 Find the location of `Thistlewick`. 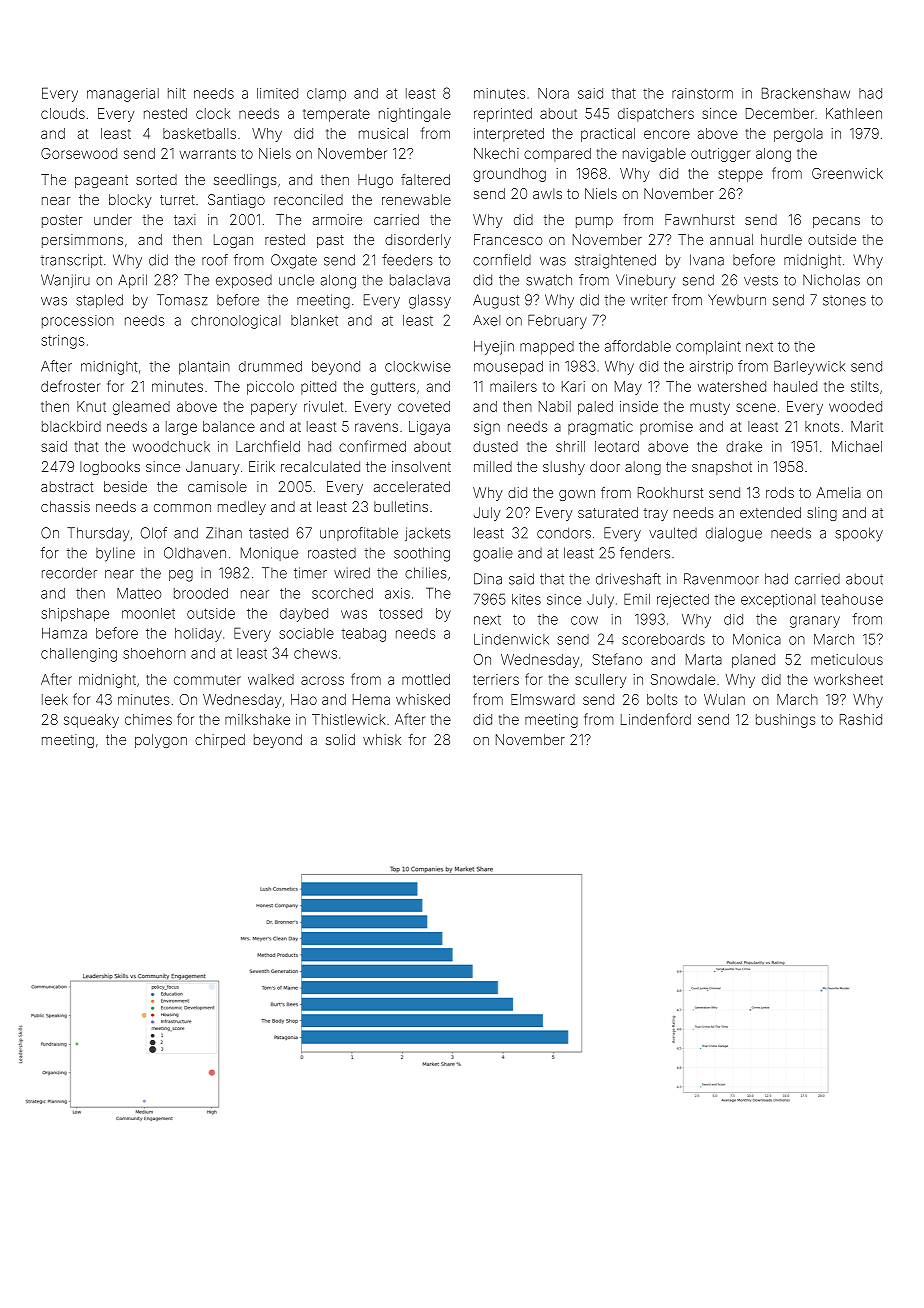

Thistlewick is located at coordinates (348, 719).
